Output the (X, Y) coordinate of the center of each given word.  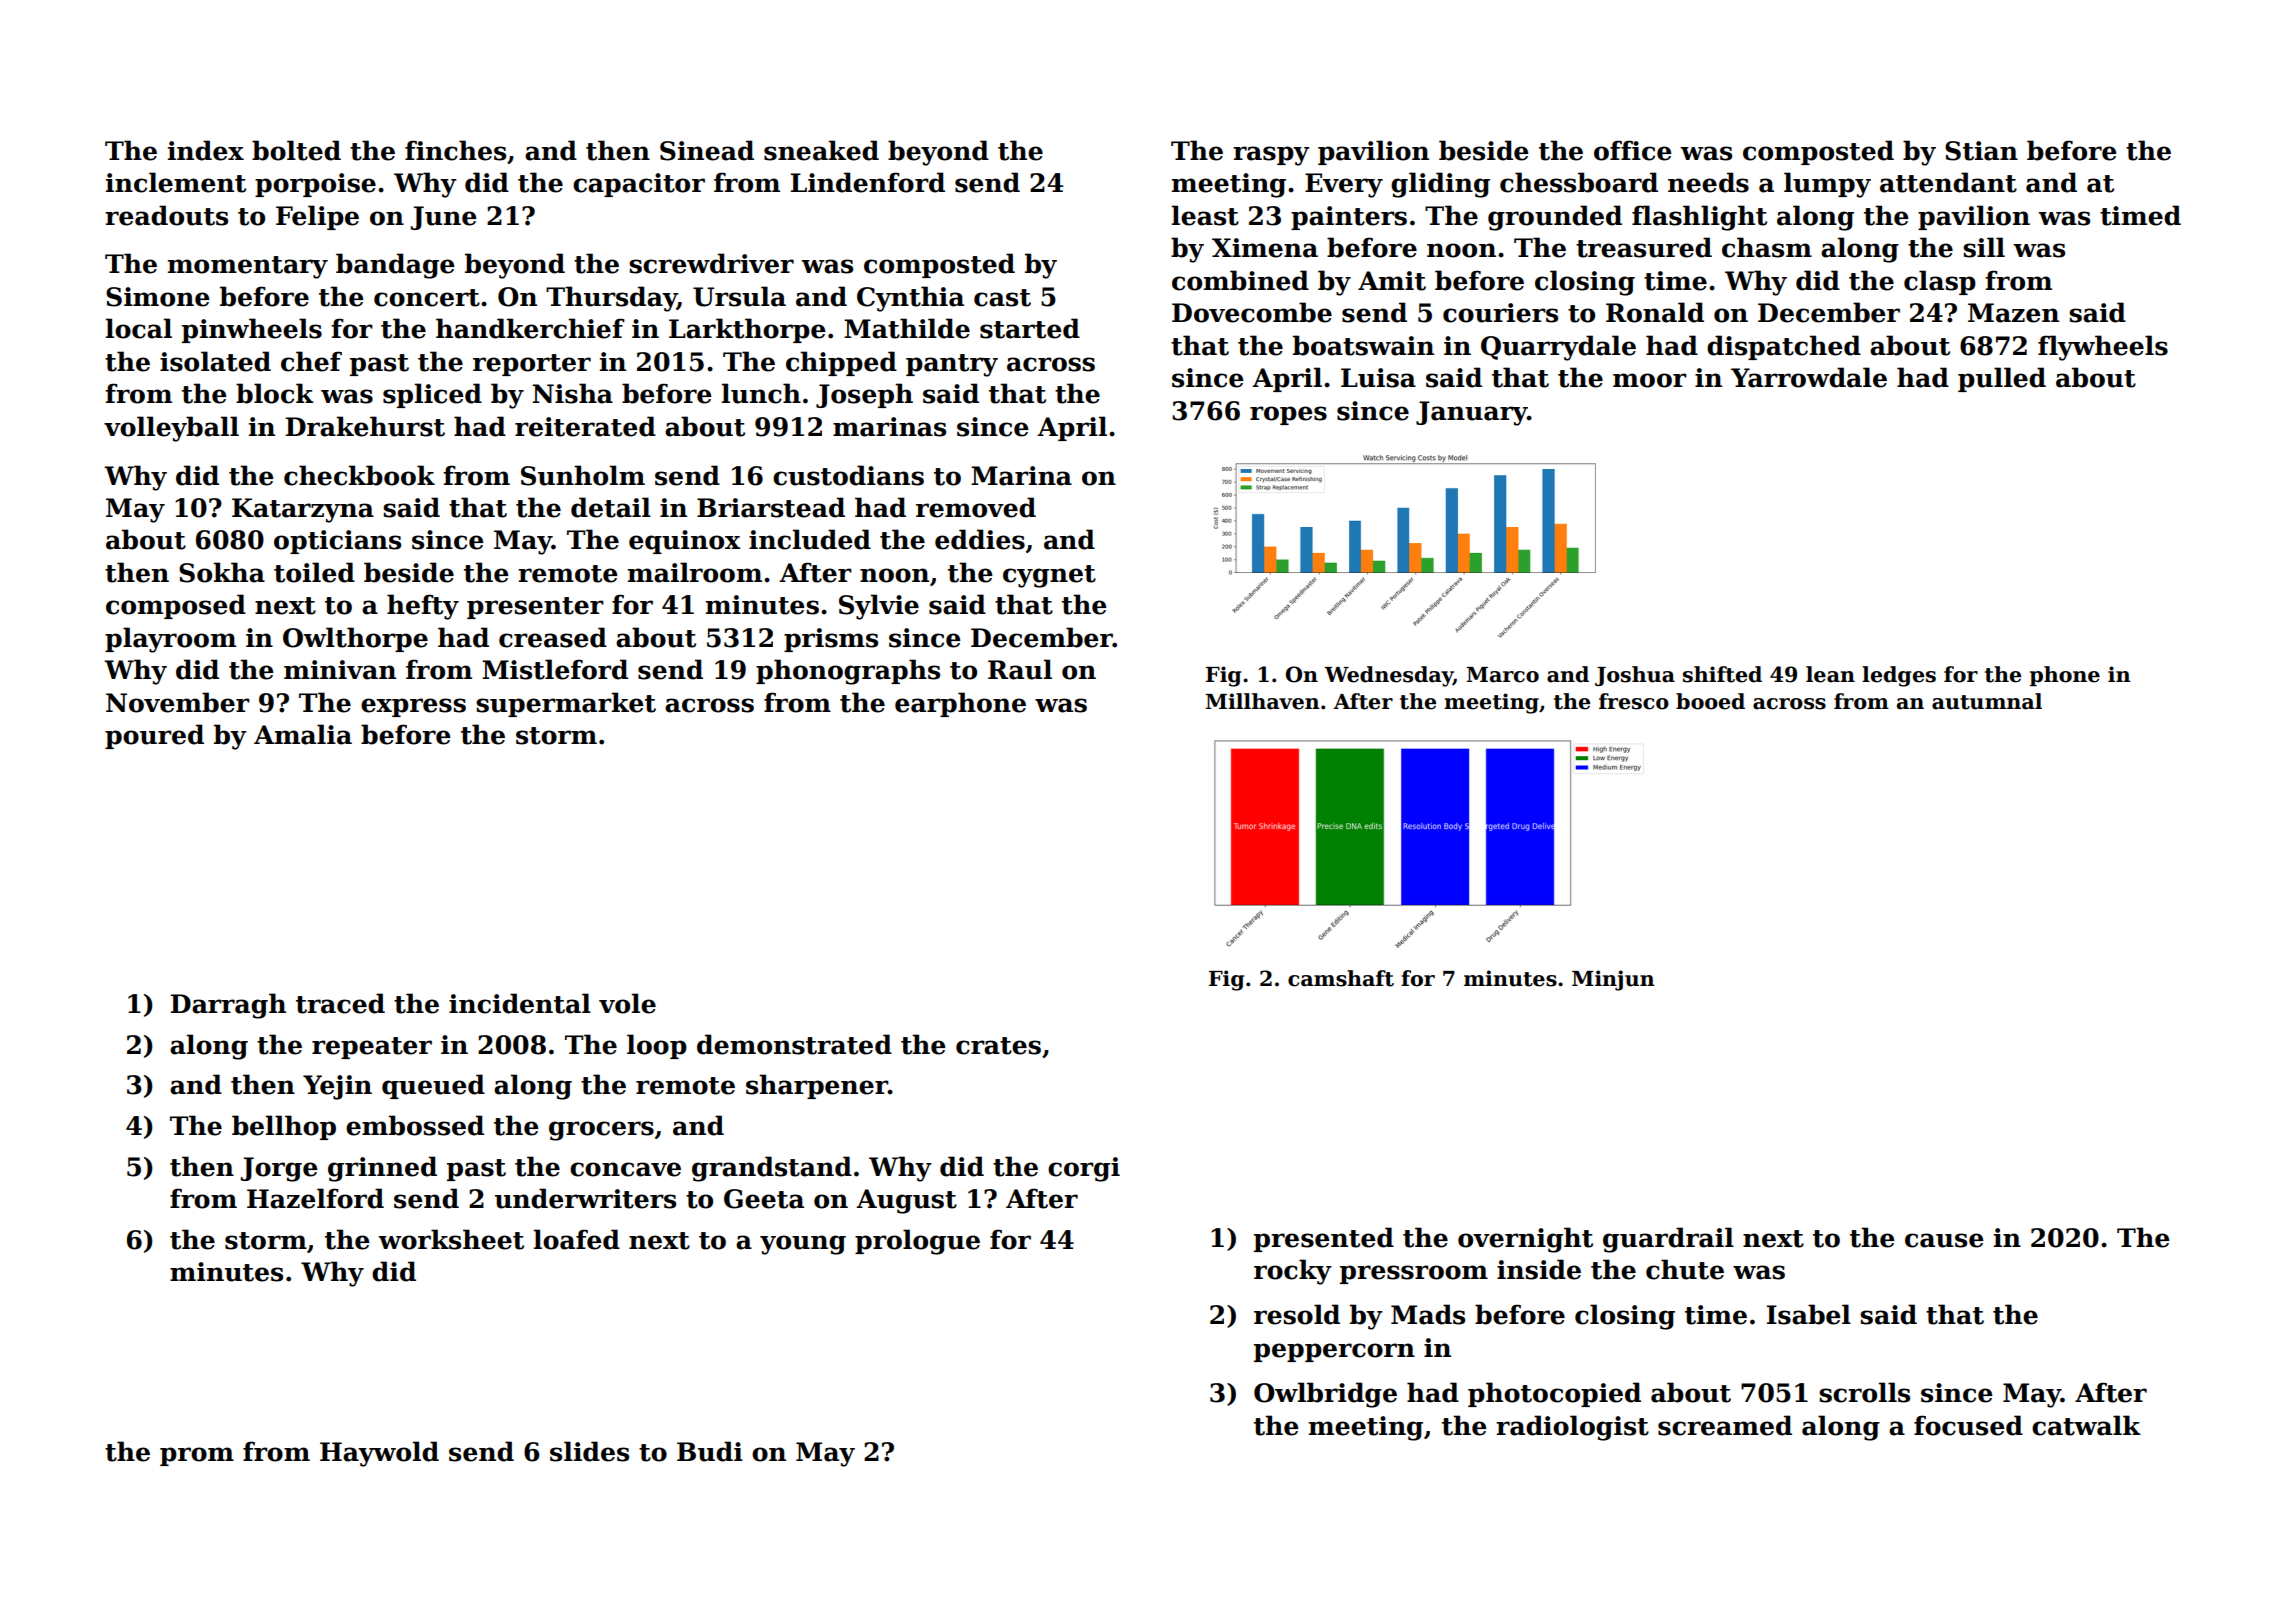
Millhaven (1263, 701)
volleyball (171, 429)
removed (976, 507)
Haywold (379, 1454)
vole (627, 1003)
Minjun (1613, 980)
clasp (1940, 282)
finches (455, 150)
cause (1944, 1240)
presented (1324, 1239)
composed (176, 606)
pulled (2002, 379)
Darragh (228, 1006)
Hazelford (315, 1198)
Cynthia (910, 299)
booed (1710, 701)
